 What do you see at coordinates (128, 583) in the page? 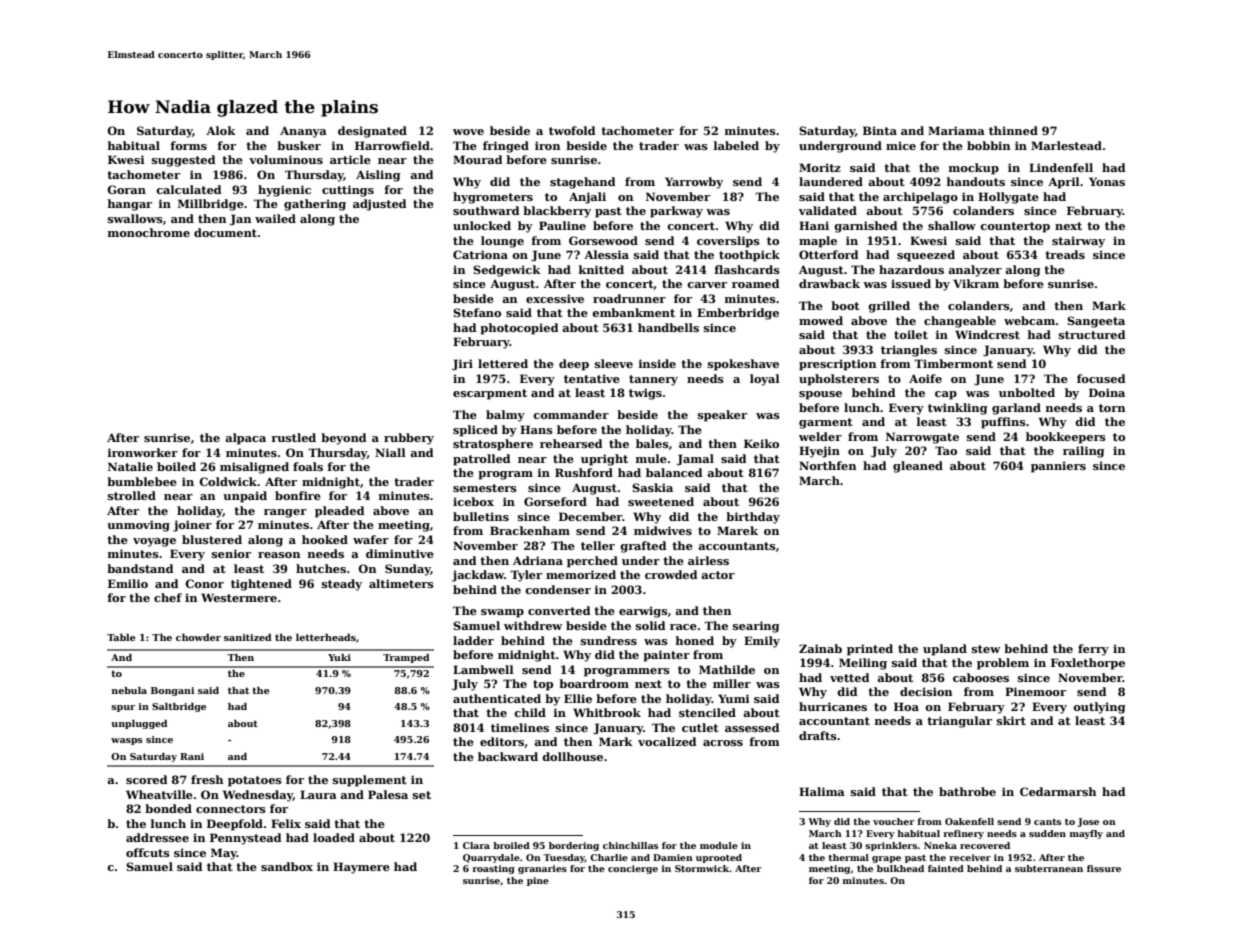
I see `Emilio` at bounding box center [128, 583].
